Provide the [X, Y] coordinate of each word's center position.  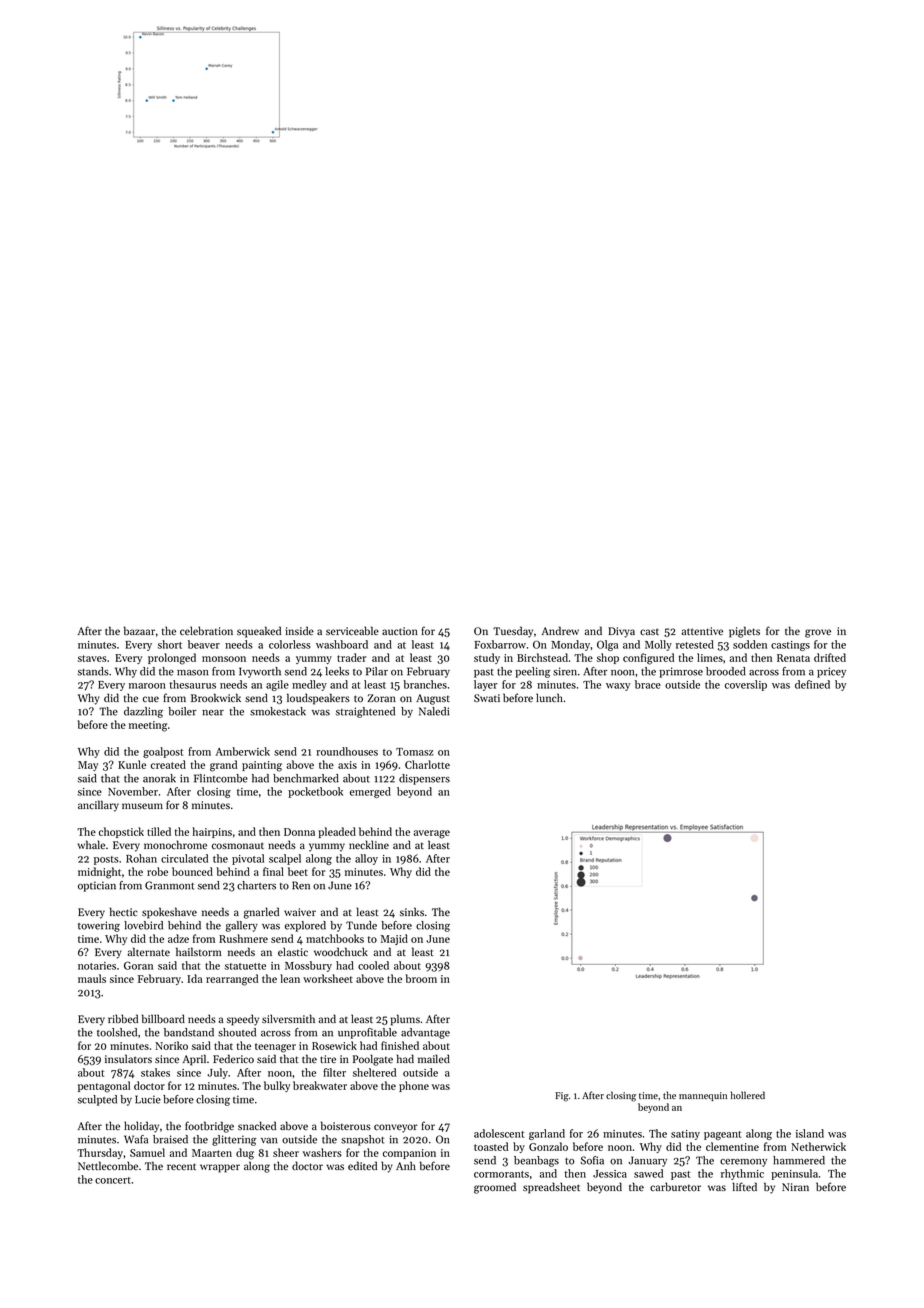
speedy [243, 1020]
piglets [744, 632]
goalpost [163, 752]
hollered [748, 1095]
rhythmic [742, 1174]
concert [113, 1180]
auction [400, 631]
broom [421, 978]
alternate [149, 951]
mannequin [703, 1096]
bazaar [139, 630]
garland [547, 1134]
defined [812, 684]
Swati [487, 698]
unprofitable [367, 1033]
